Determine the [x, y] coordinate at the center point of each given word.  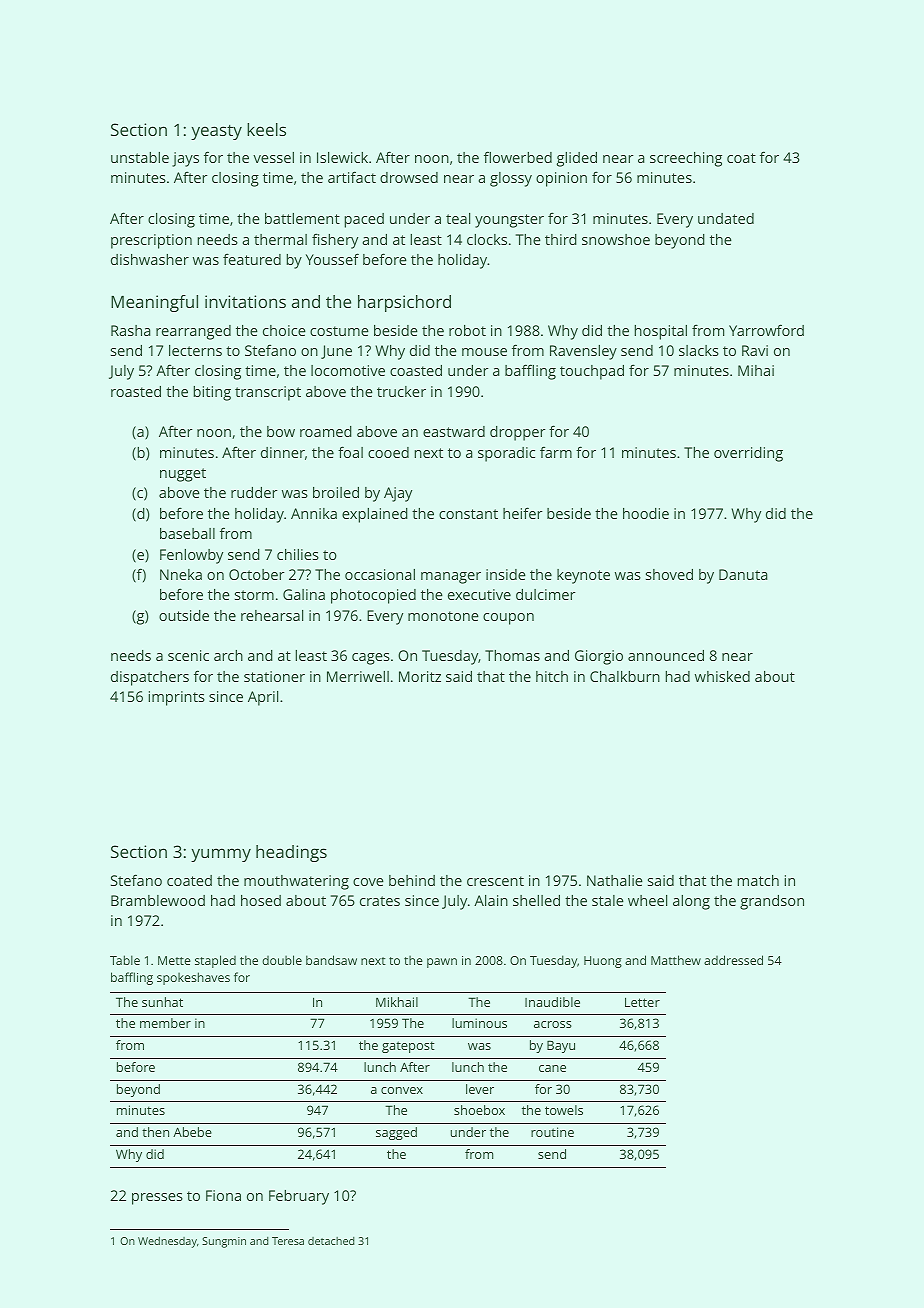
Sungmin [224, 1242]
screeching [686, 159]
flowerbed [518, 157]
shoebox [479, 1110]
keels [266, 129]
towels [564, 1110]
